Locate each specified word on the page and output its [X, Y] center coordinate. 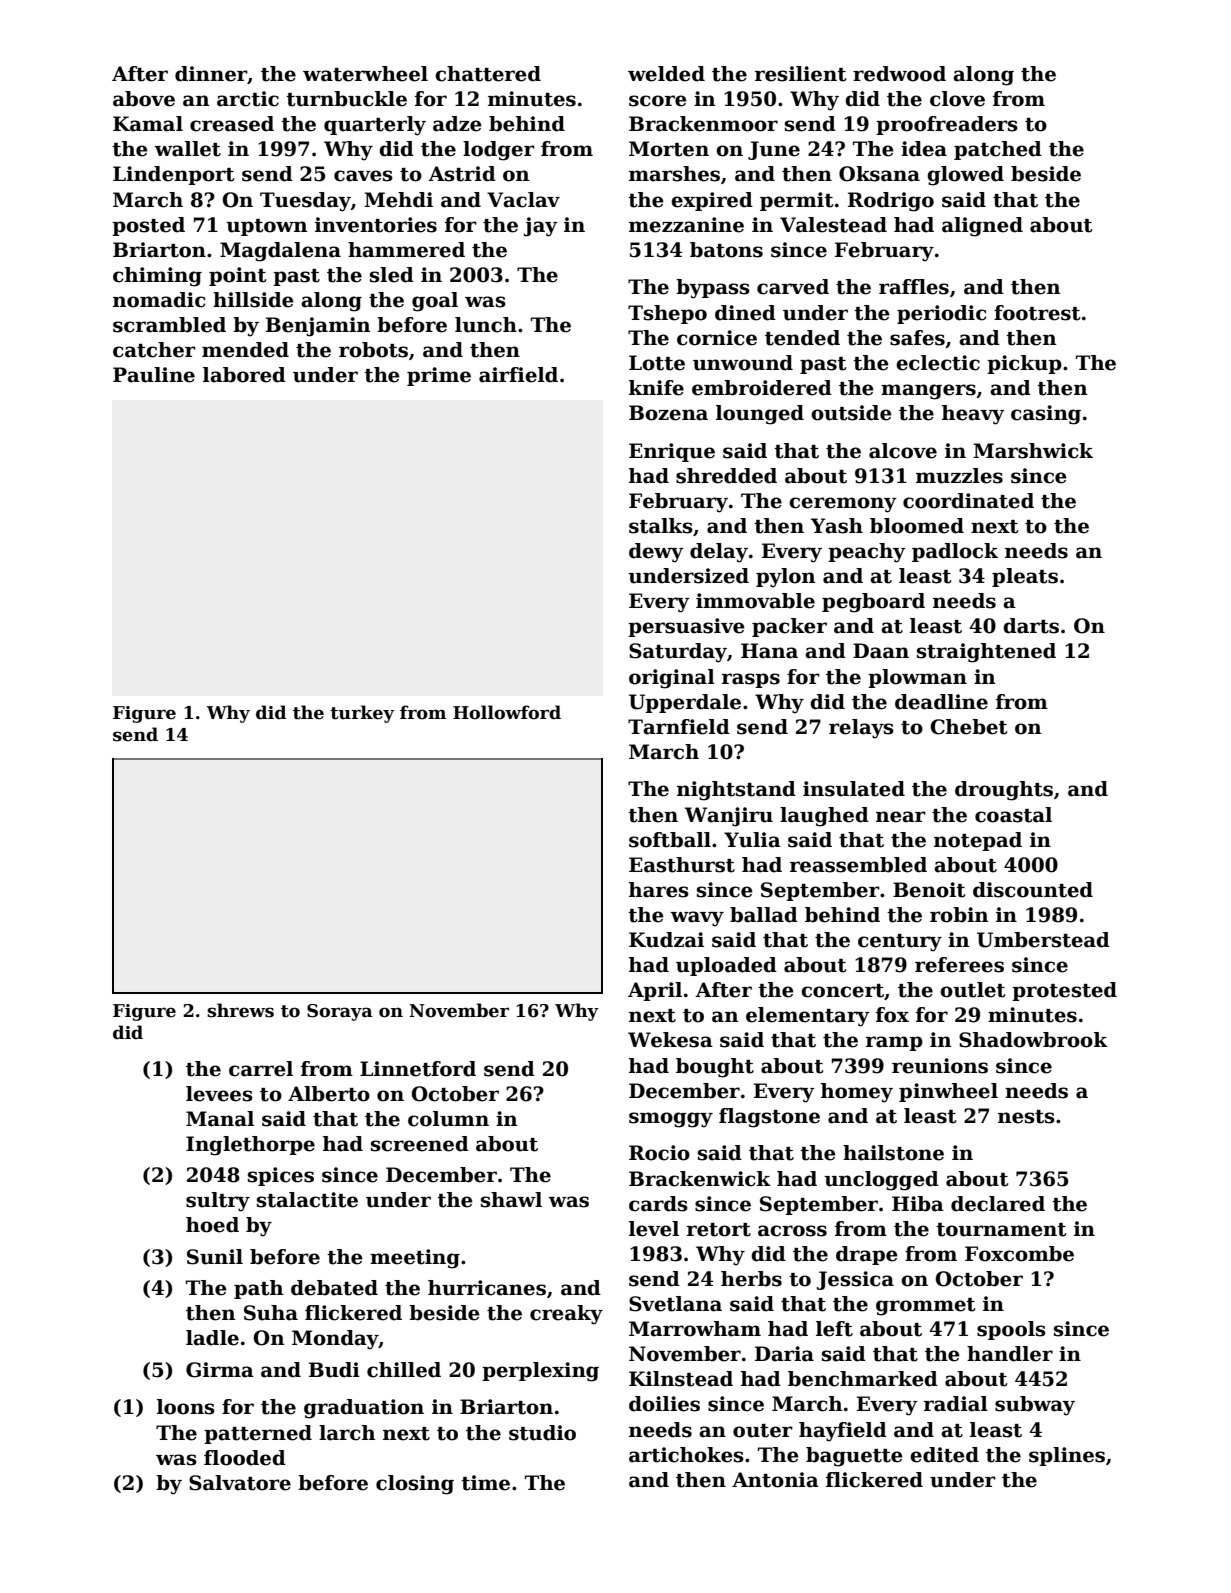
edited [944, 1455]
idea [924, 149]
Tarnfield [679, 727]
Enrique [672, 452]
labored [244, 375]
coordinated [968, 501]
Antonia [775, 1480]
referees [959, 965]
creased [232, 124]
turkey [362, 714]
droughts [1004, 791]
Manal [220, 1119]
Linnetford [418, 1069]
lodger [499, 151]
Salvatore [240, 1483]
